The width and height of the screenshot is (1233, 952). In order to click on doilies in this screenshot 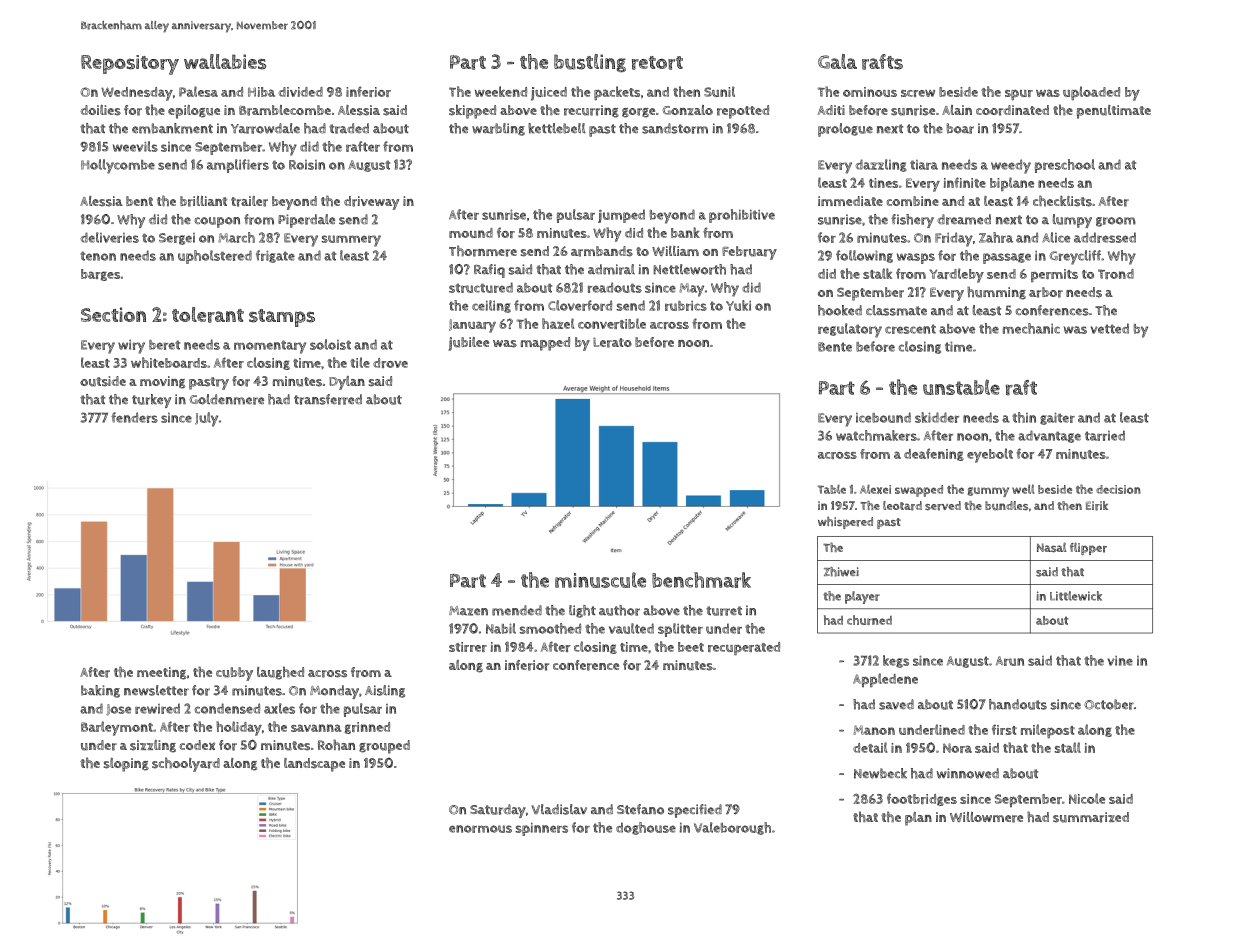, I will do `click(100, 110)`.
